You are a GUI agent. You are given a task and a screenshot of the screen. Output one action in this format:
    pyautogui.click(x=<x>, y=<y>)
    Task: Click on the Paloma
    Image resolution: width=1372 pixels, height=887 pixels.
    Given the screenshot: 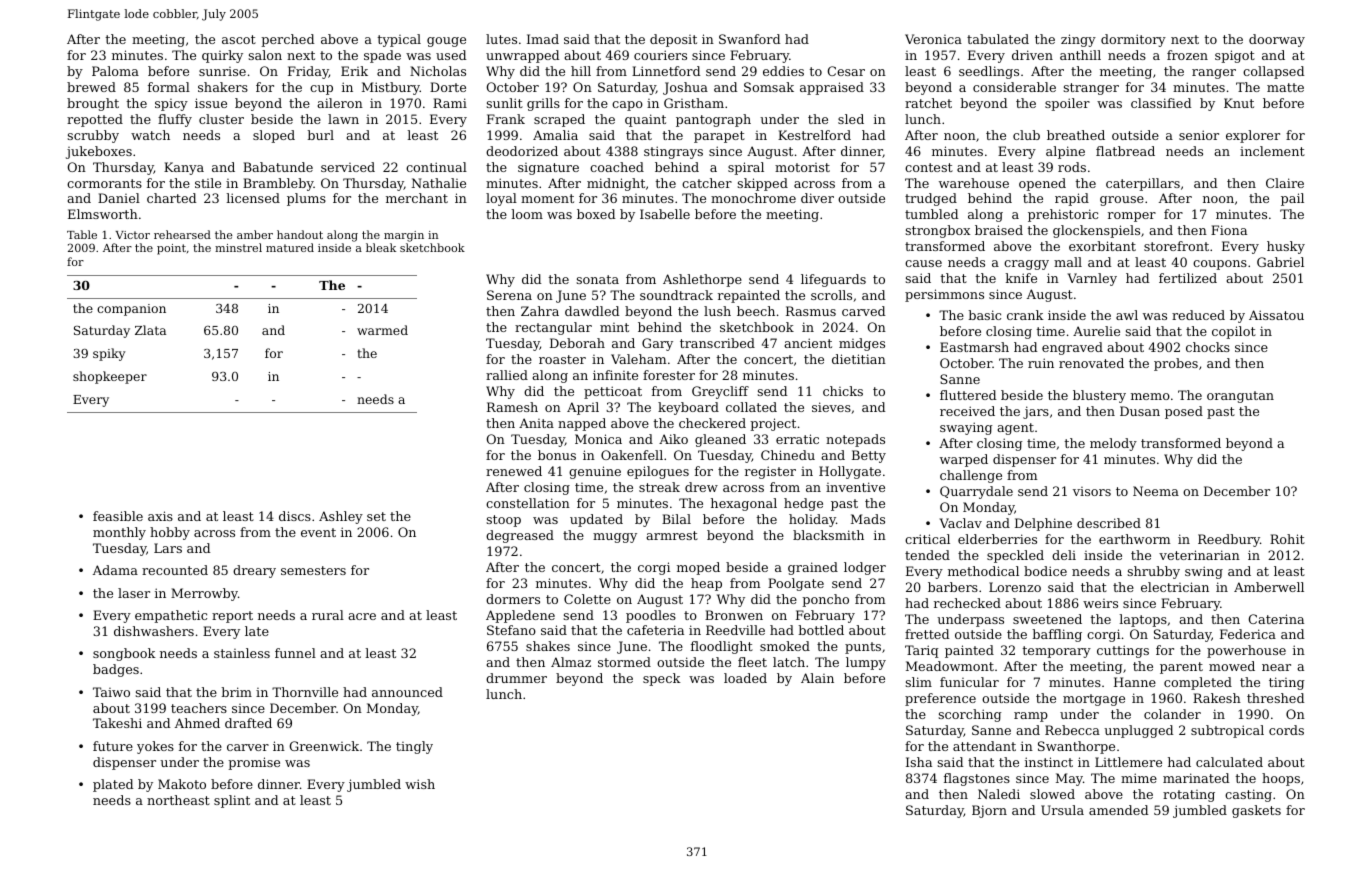 What is the action you would take?
    pyautogui.click(x=115, y=71)
